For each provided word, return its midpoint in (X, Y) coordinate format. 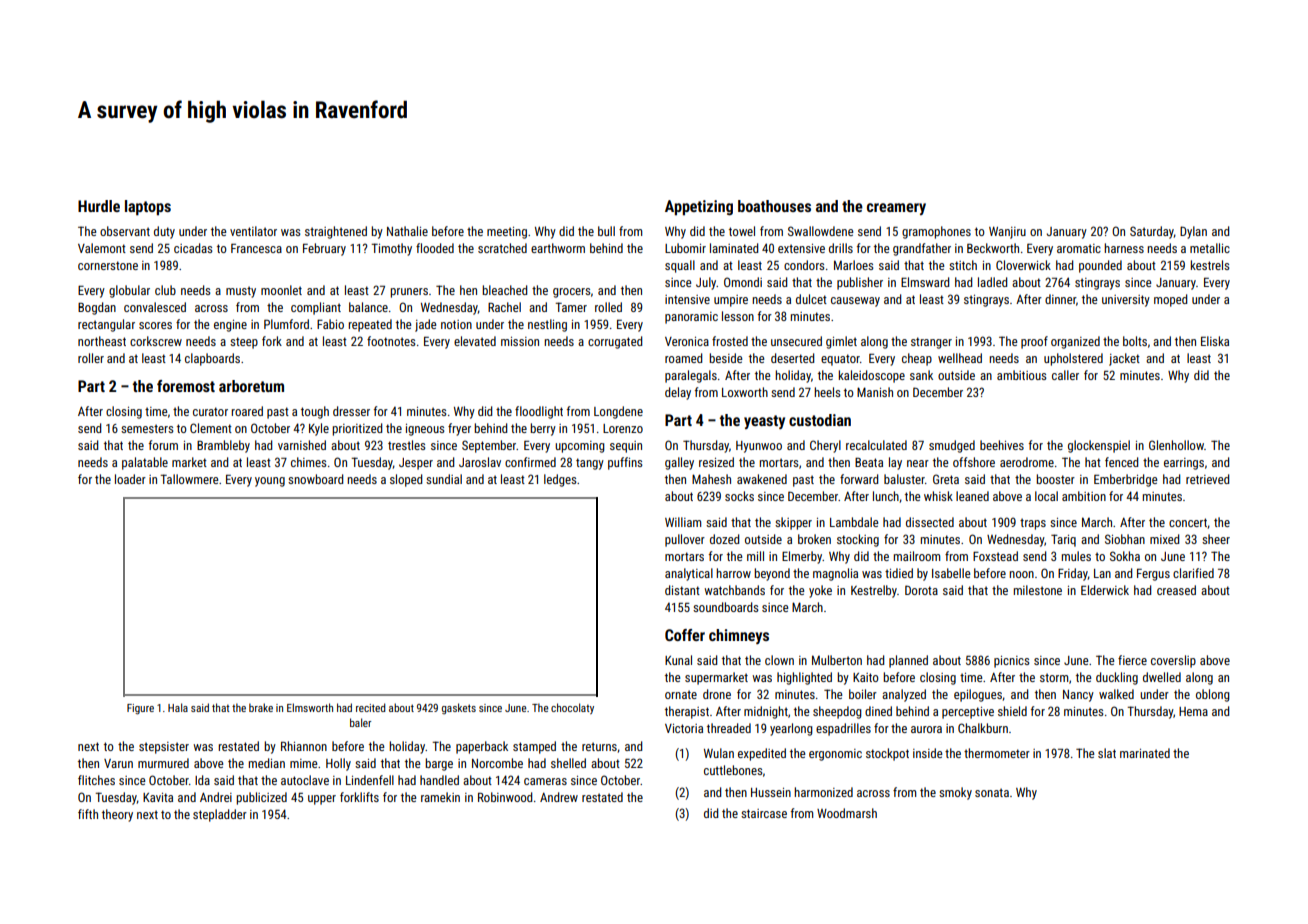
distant (682, 590)
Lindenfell (370, 780)
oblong (1213, 695)
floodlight (539, 412)
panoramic (691, 318)
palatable (145, 463)
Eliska (1215, 341)
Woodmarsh (847, 813)
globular (129, 291)
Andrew (559, 797)
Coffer (685, 635)
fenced (1121, 462)
